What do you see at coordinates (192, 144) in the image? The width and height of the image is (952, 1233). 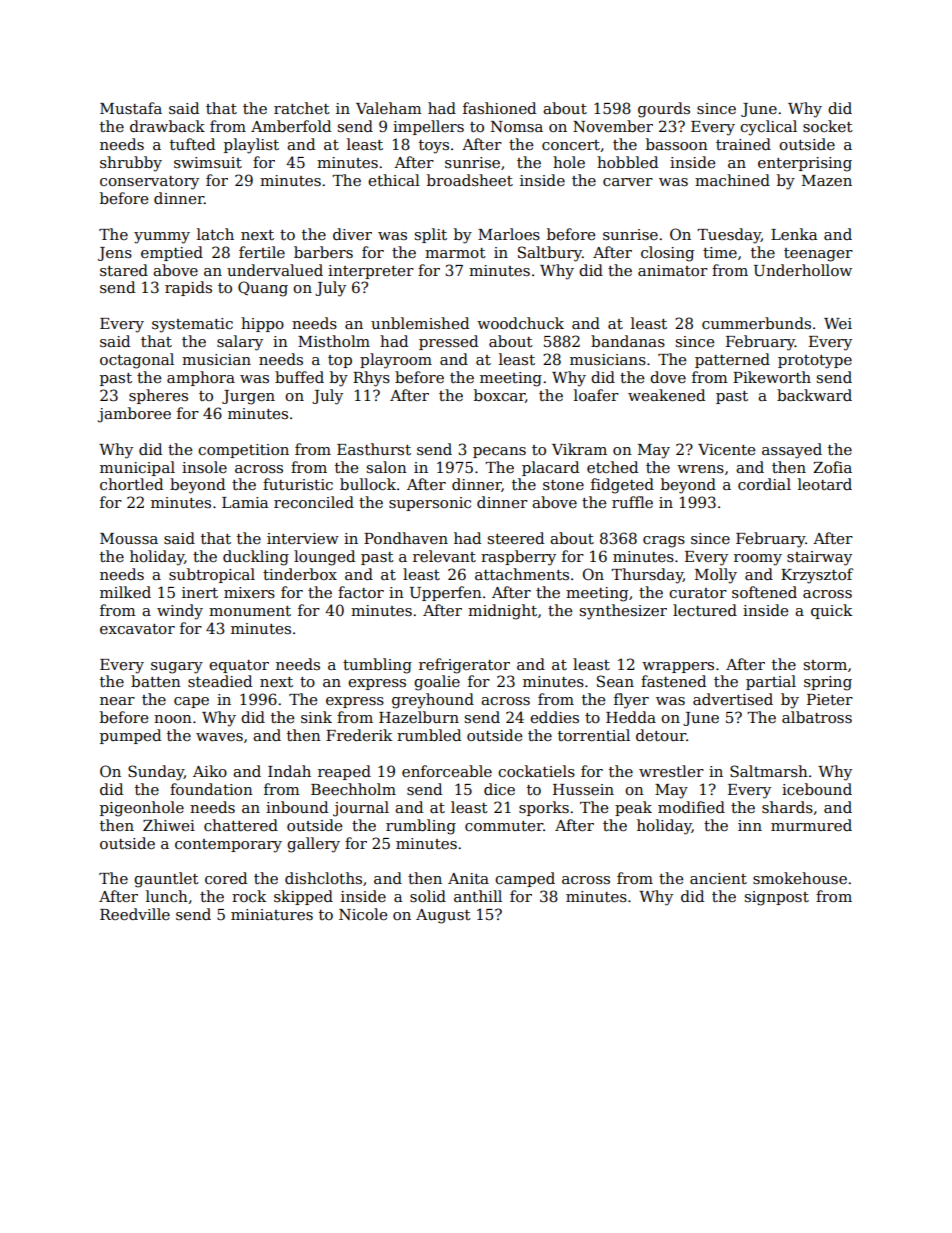 I see `tufted` at bounding box center [192, 144].
